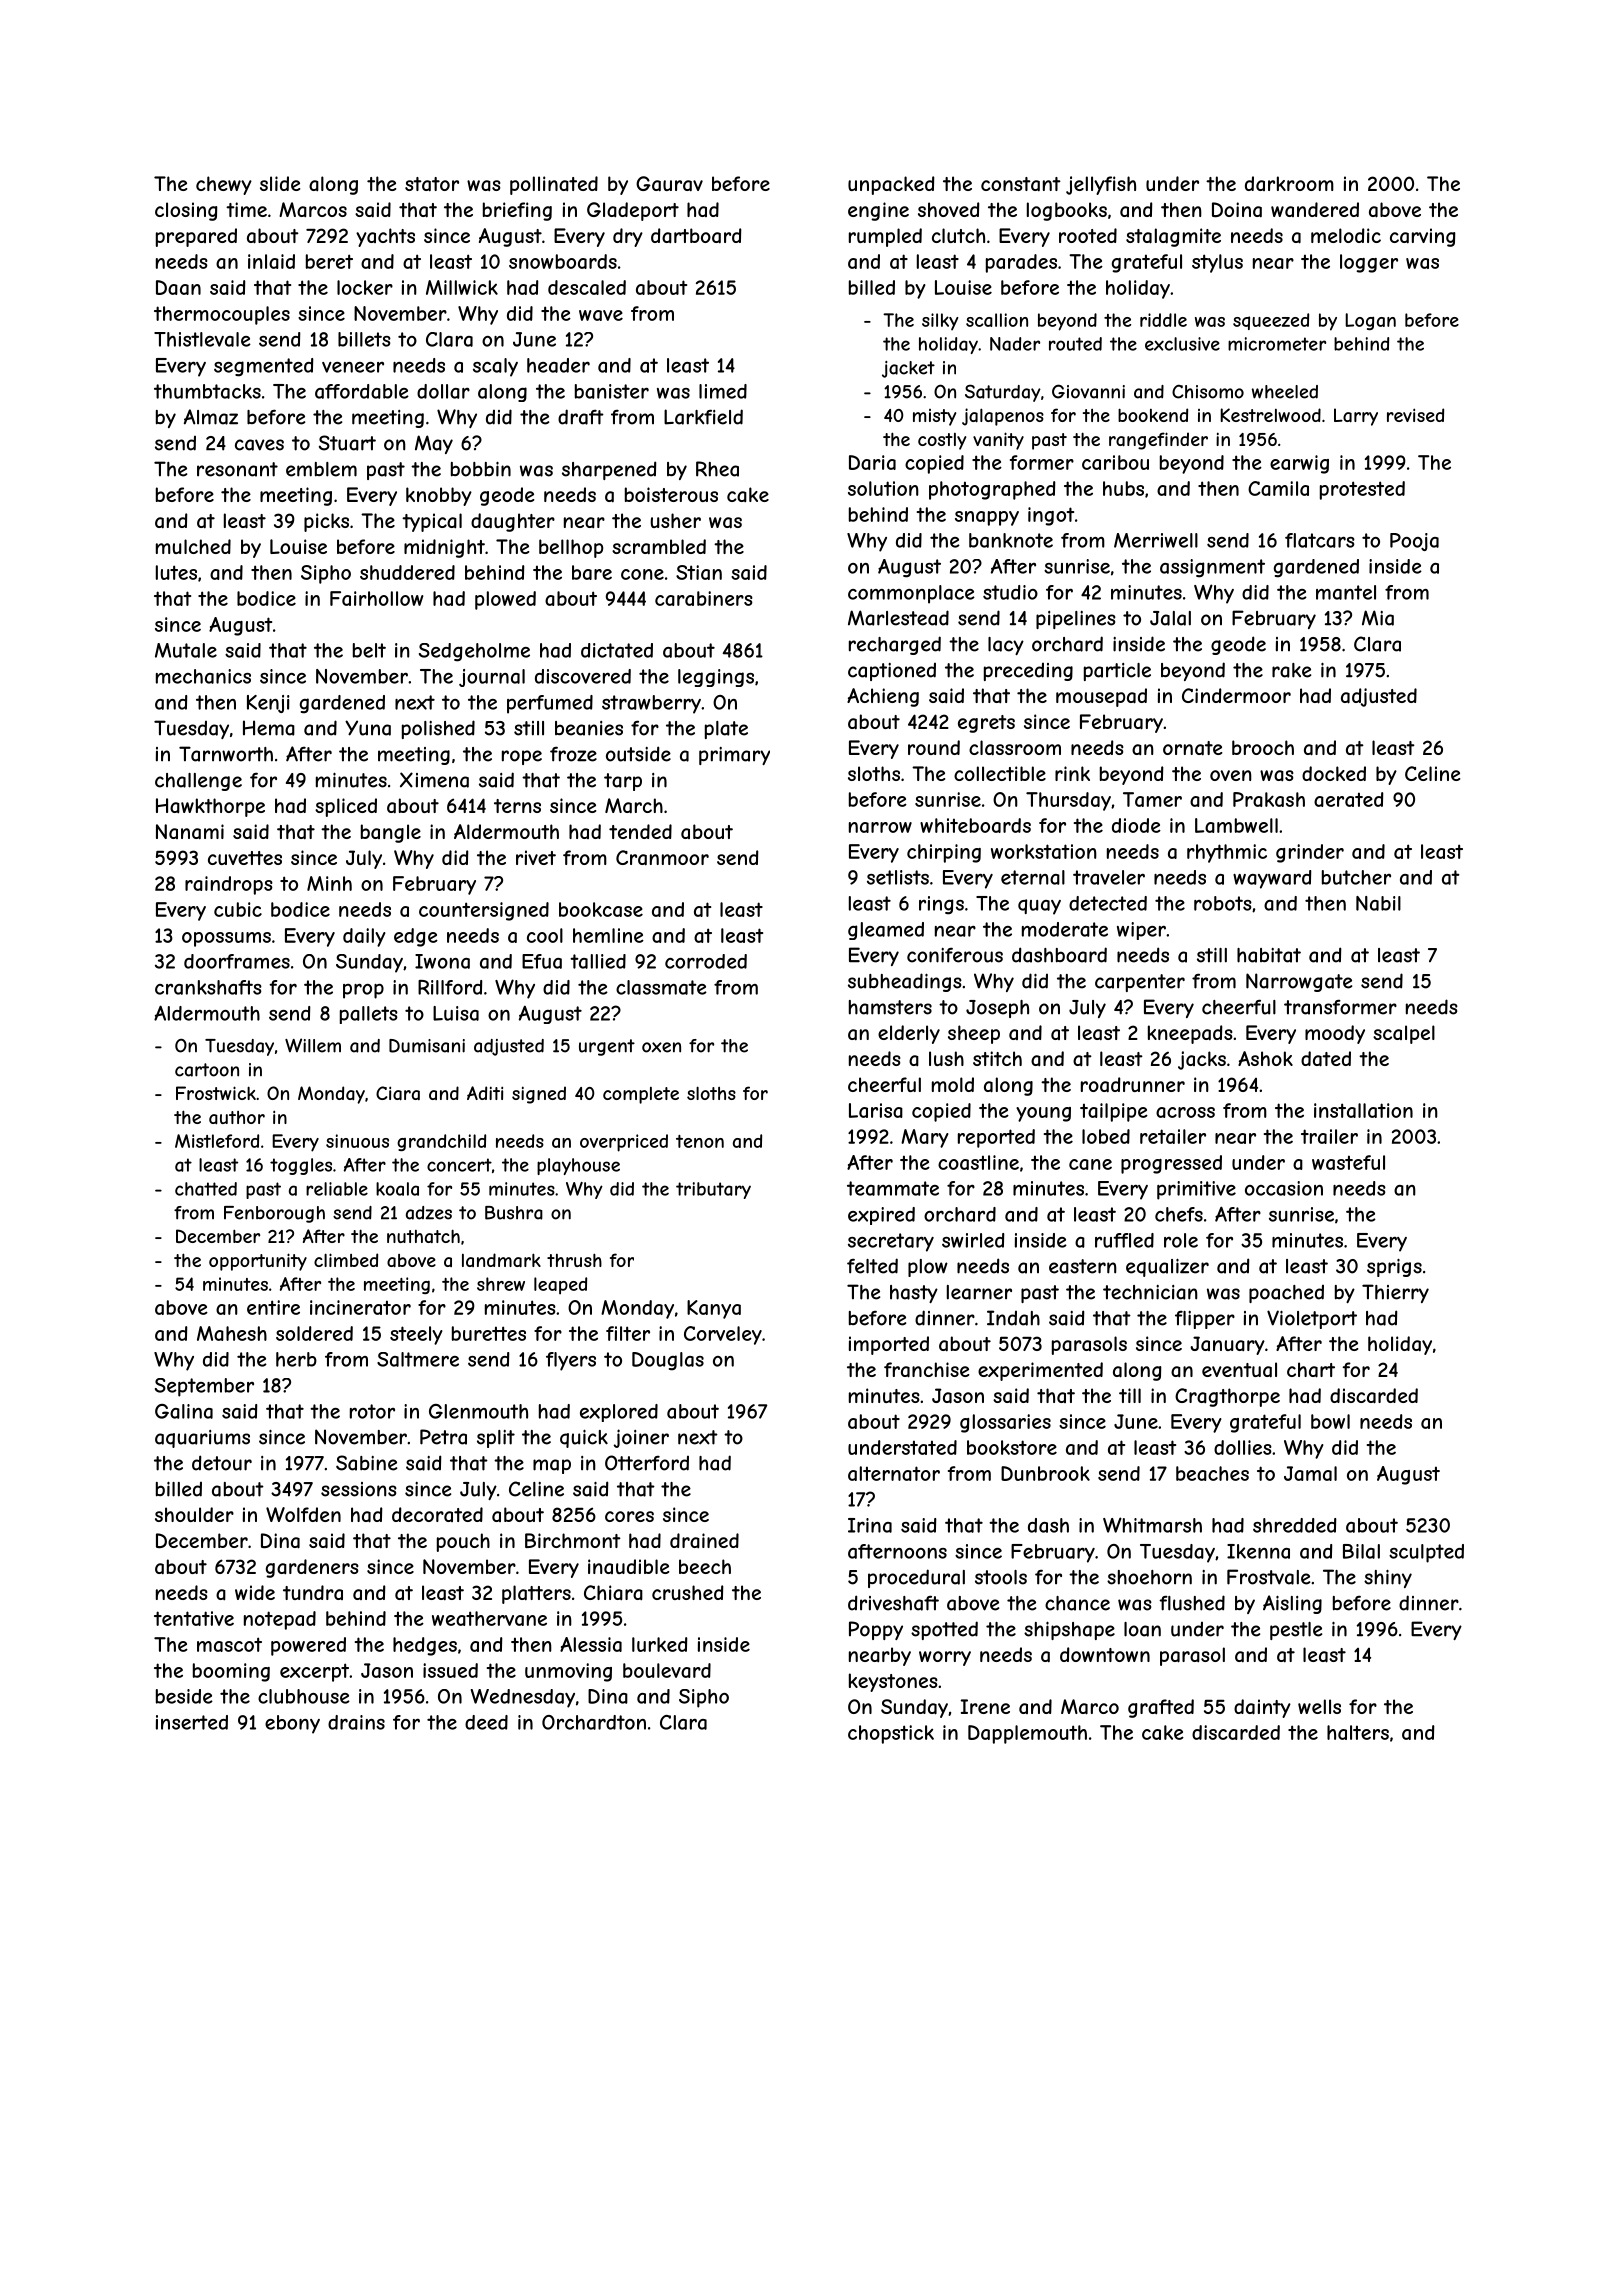  I want to click on Irene, so click(985, 1706).
